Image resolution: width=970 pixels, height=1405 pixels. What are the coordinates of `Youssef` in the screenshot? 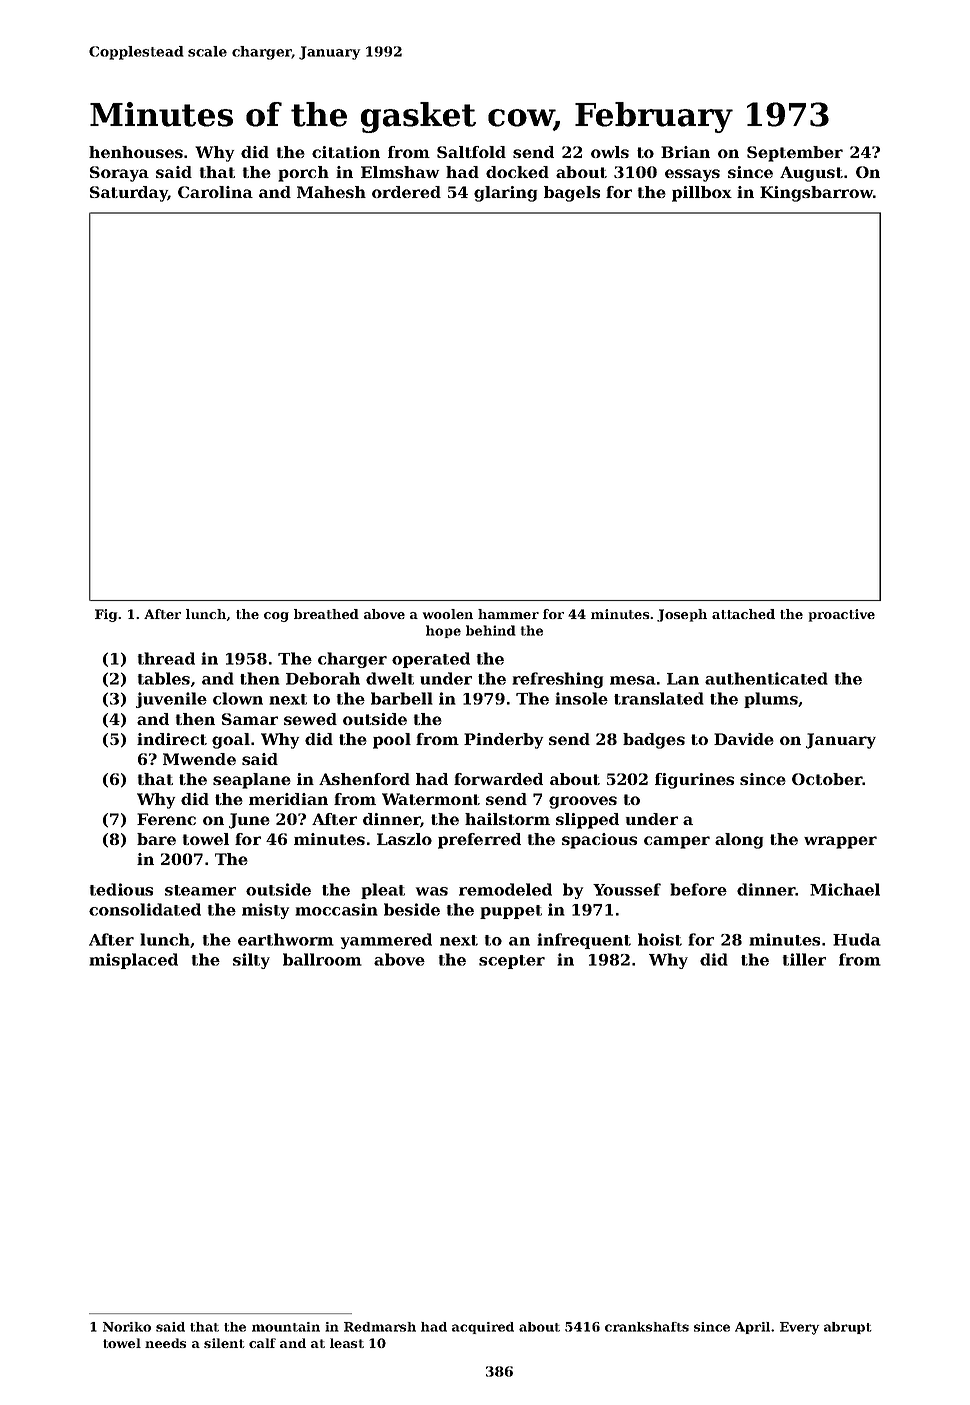 It's located at (627, 889).
